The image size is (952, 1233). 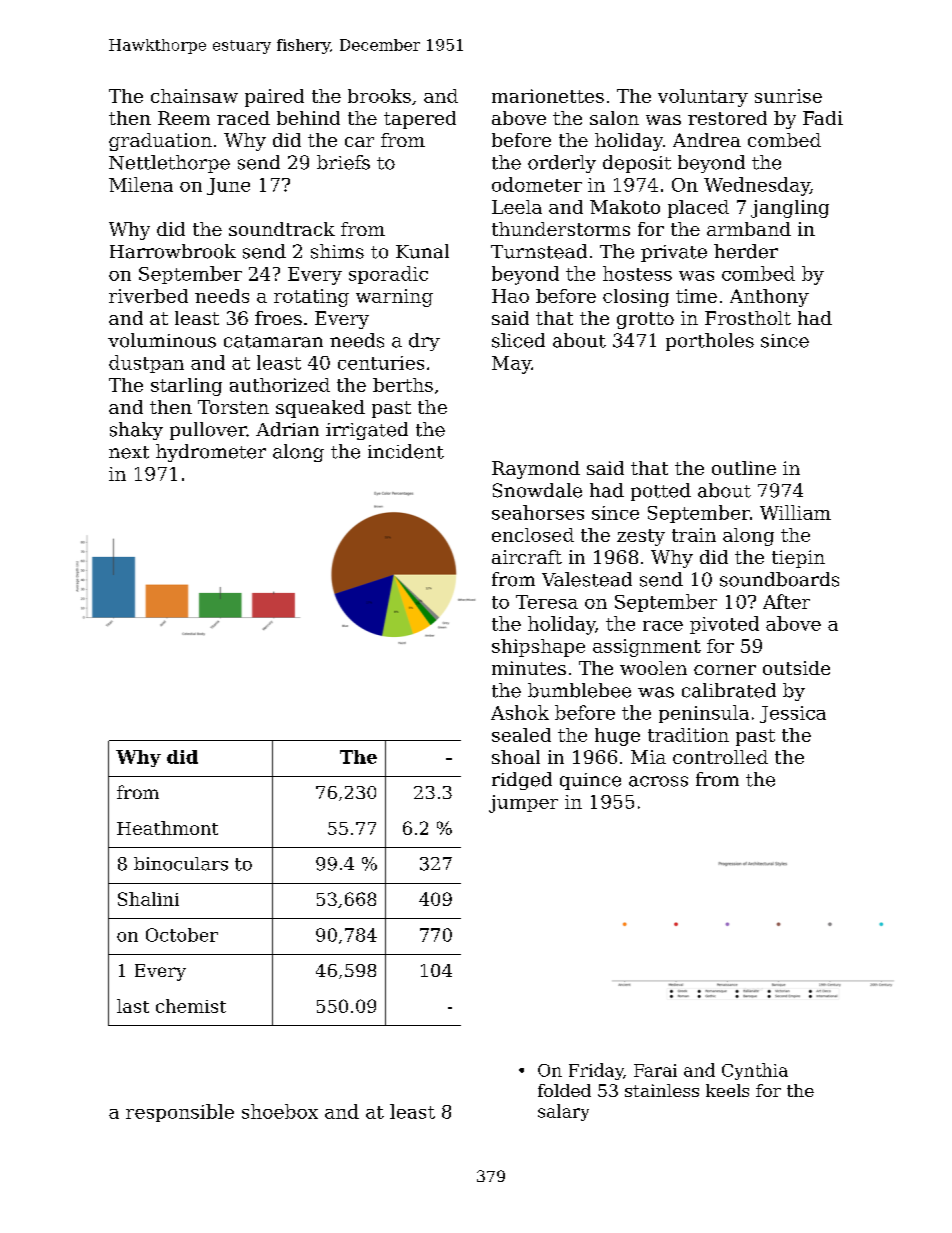 What do you see at coordinates (637, 164) in the document?
I see `deposit` at bounding box center [637, 164].
